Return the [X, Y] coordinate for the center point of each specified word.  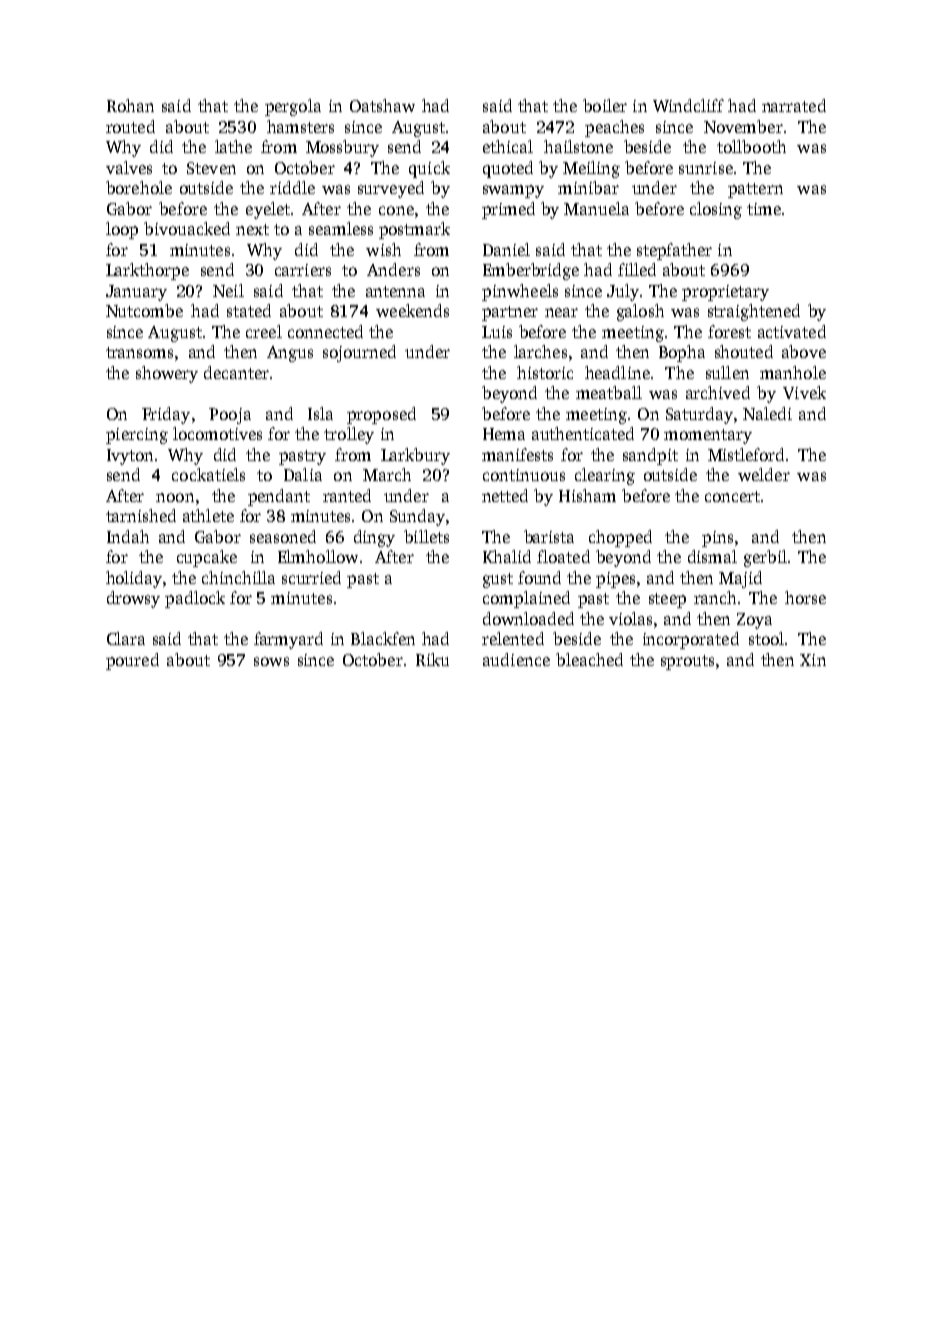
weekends [412, 310]
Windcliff [688, 105]
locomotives [217, 433]
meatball [609, 392]
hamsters [300, 126]
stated [249, 310]
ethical [508, 146]
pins [717, 539]
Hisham [587, 495]
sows [271, 661]
